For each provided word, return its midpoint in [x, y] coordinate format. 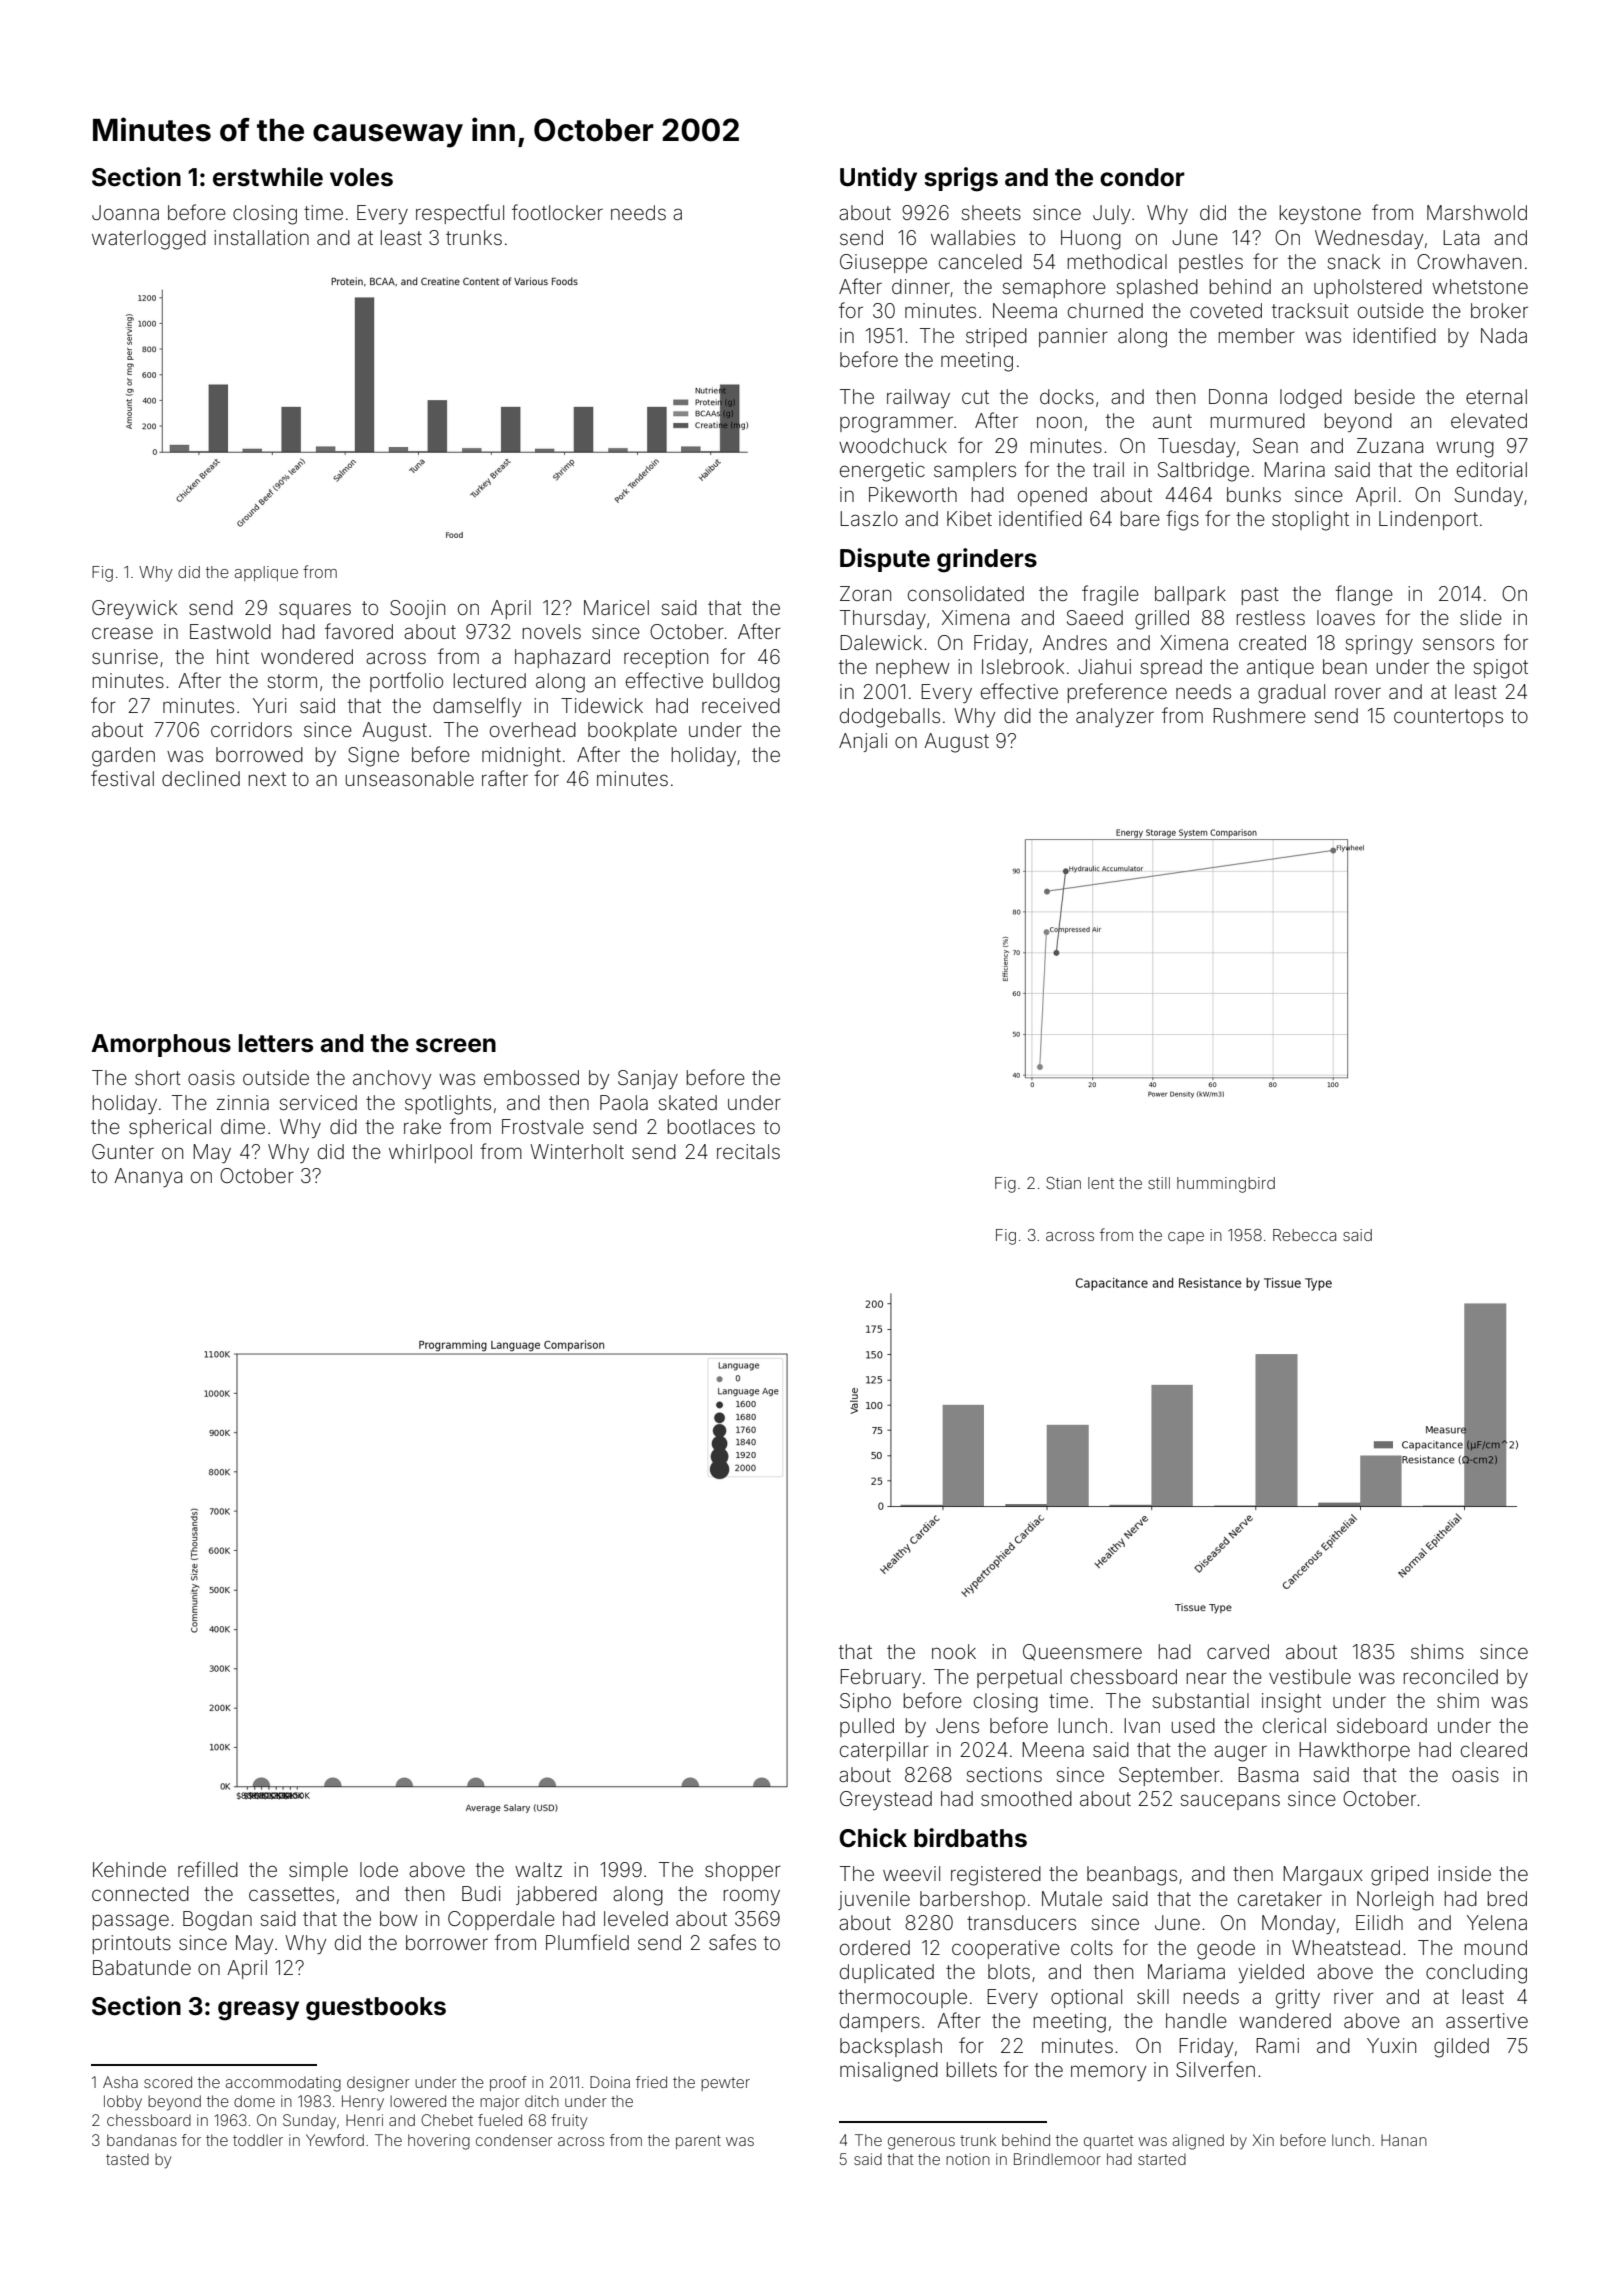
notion [968, 2159]
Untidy [878, 179]
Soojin [417, 609]
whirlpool [430, 1153]
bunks [1254, 494]
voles [361, 177]
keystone [1320, 214]
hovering [439, 2142]
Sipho [865, 1702]
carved [1238, 1651]
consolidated [966, 593]
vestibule [1310, 1676]
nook [954, 1651]
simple [318, 1871]
